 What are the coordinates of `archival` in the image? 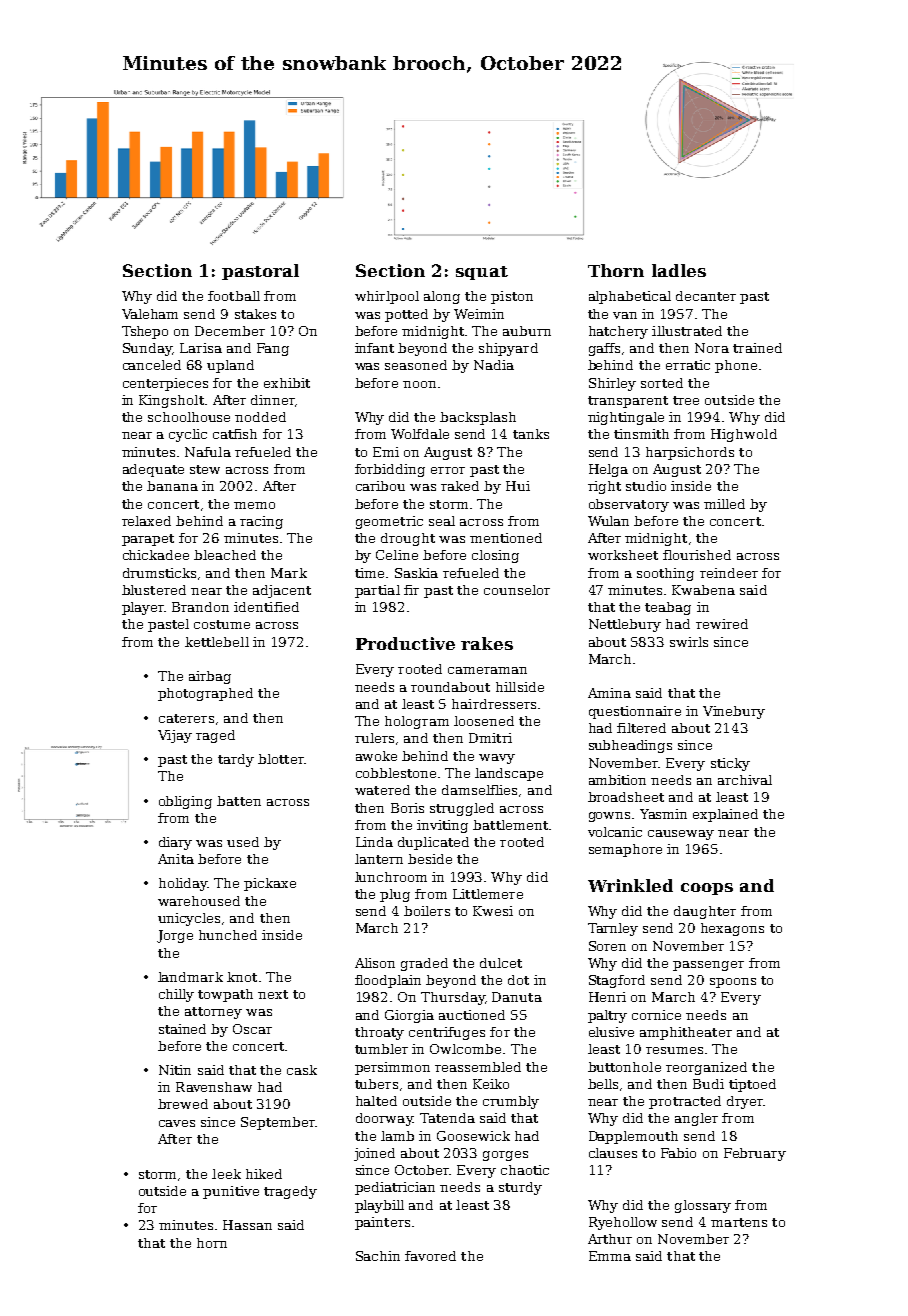 It's located at (745, 780).
